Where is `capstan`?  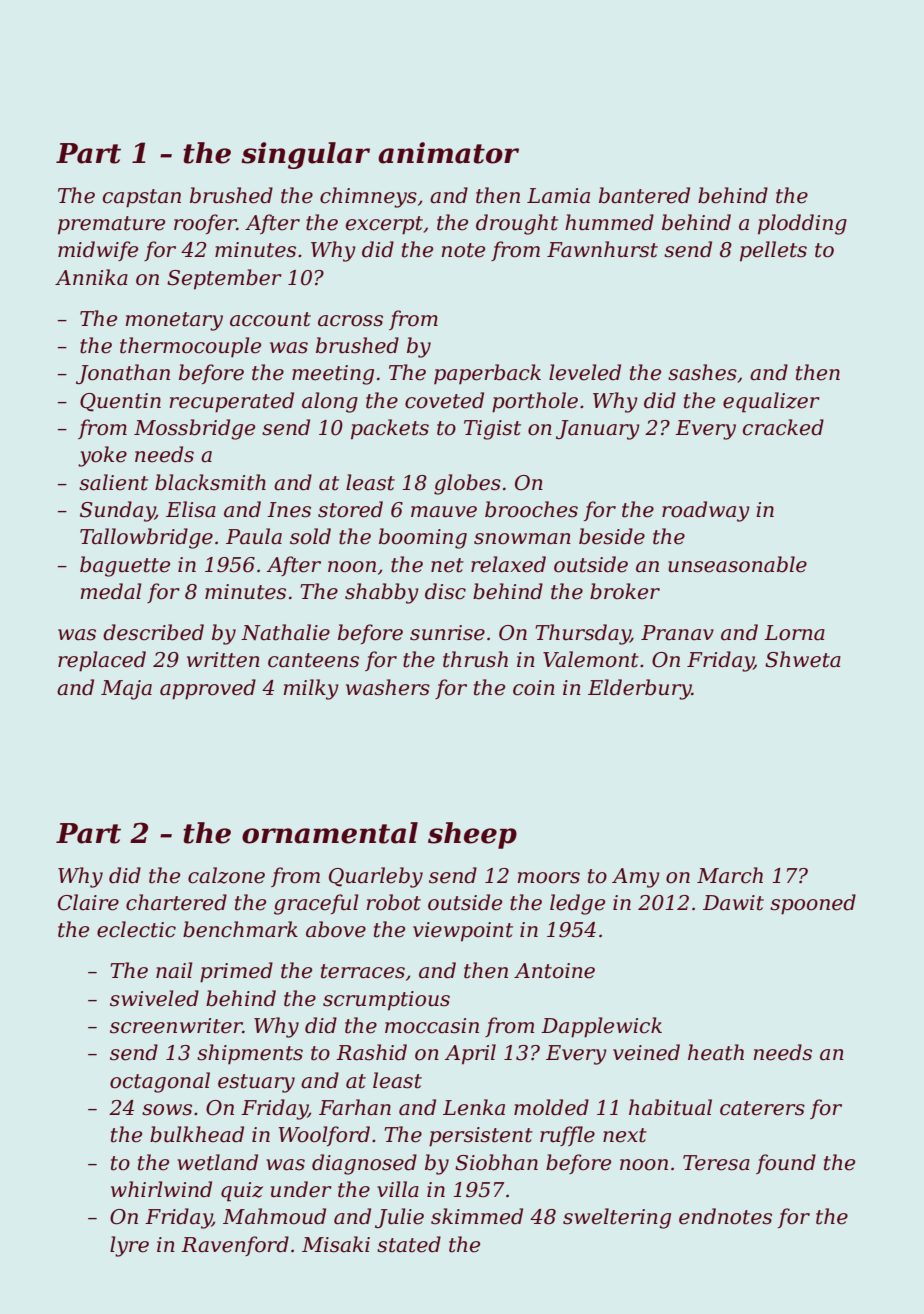
capstan is located at coordinates (142, 198).
